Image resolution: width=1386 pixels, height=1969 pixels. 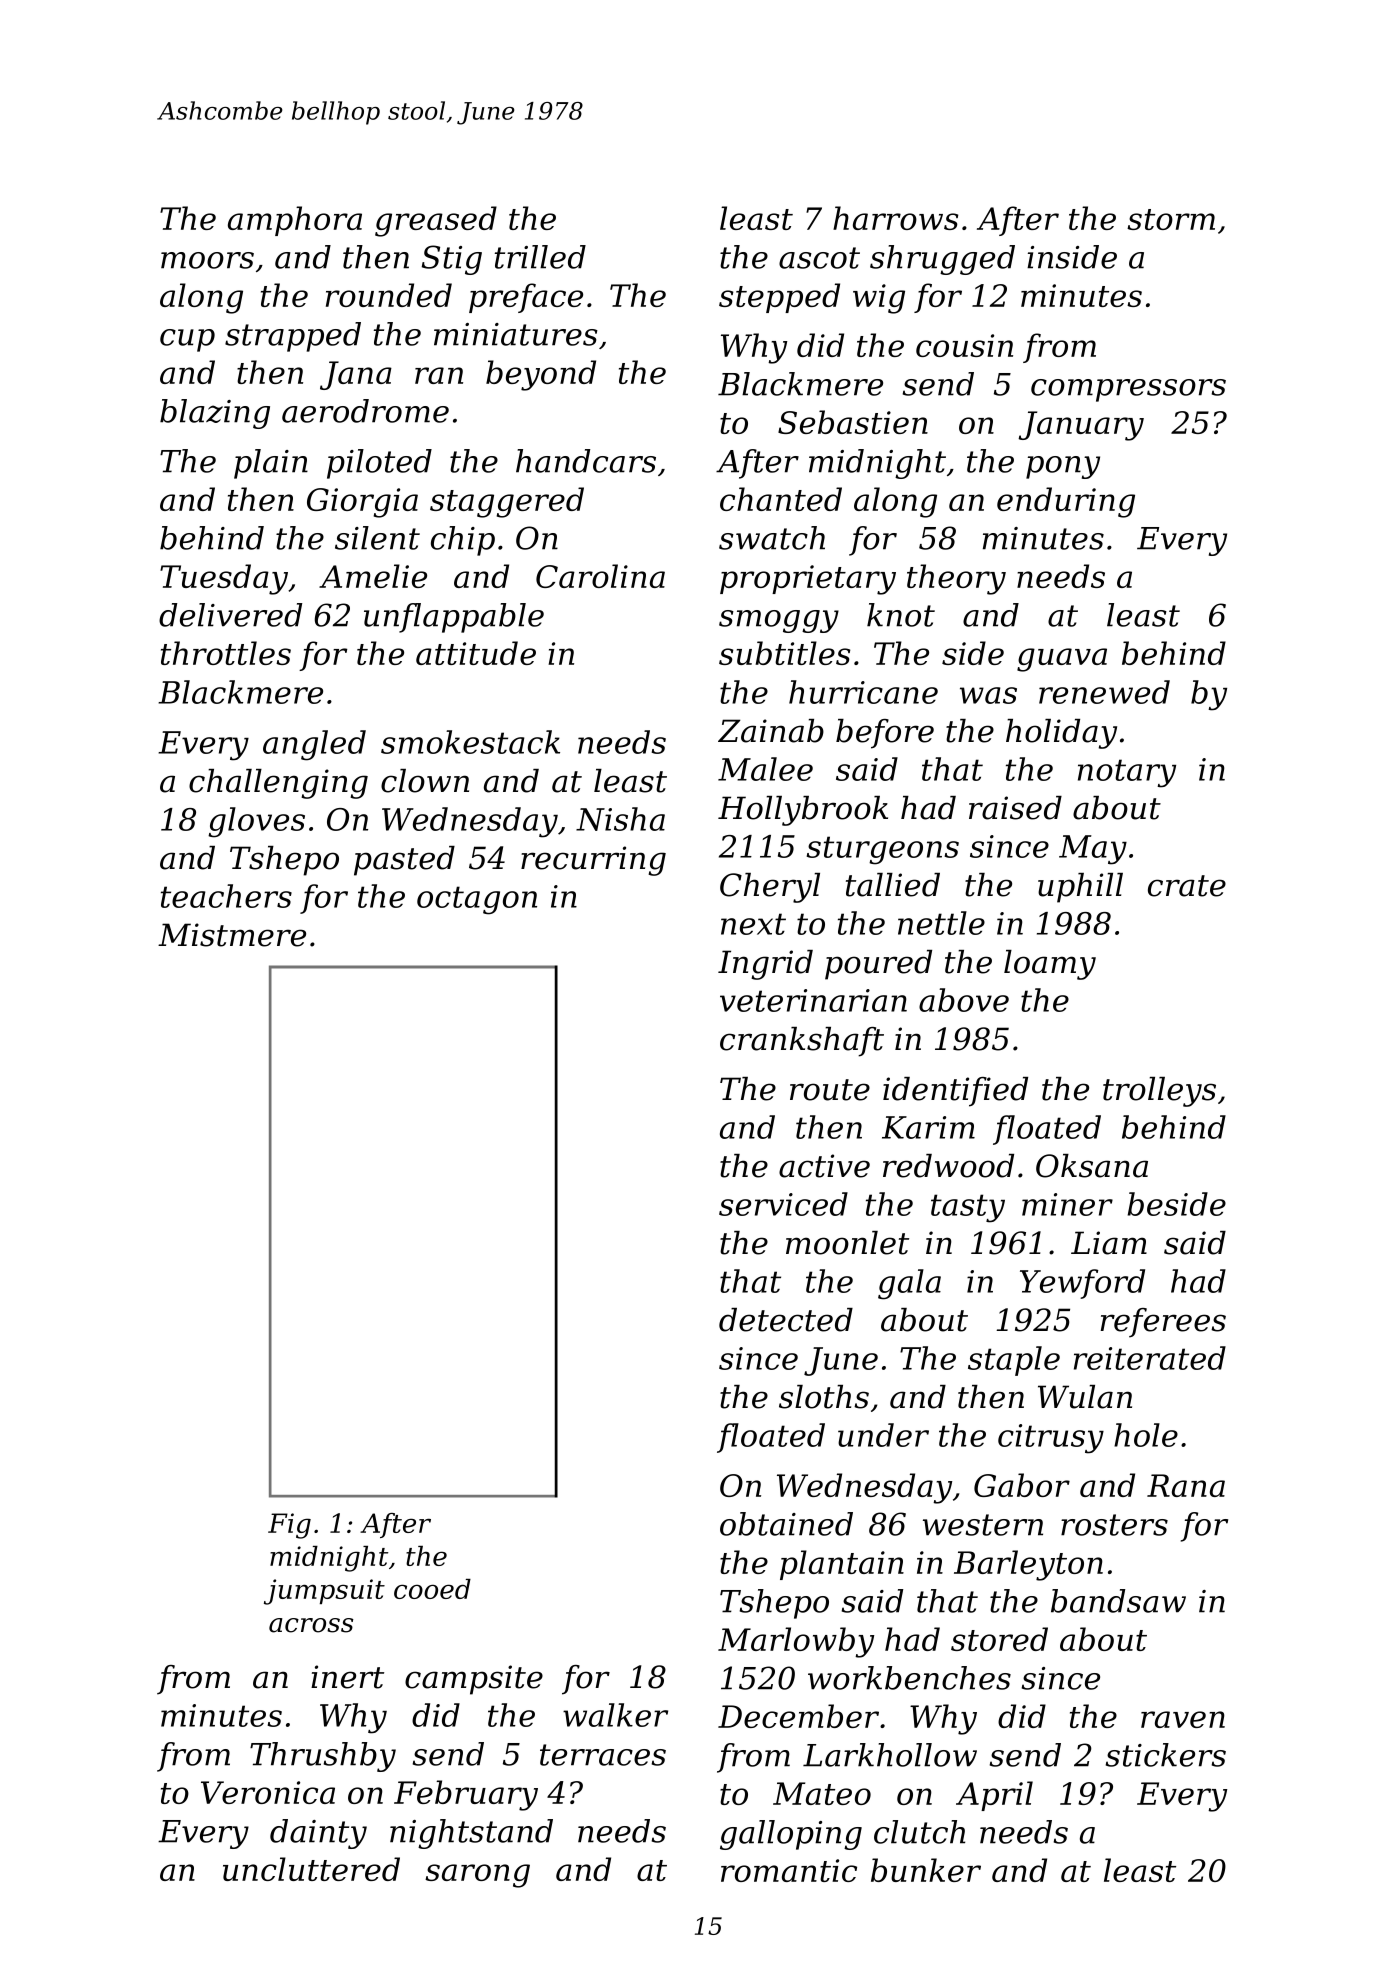 What do you see at coordinates (476, 653) in the page?
I see `attitude` at bounding box center [476, 653].
